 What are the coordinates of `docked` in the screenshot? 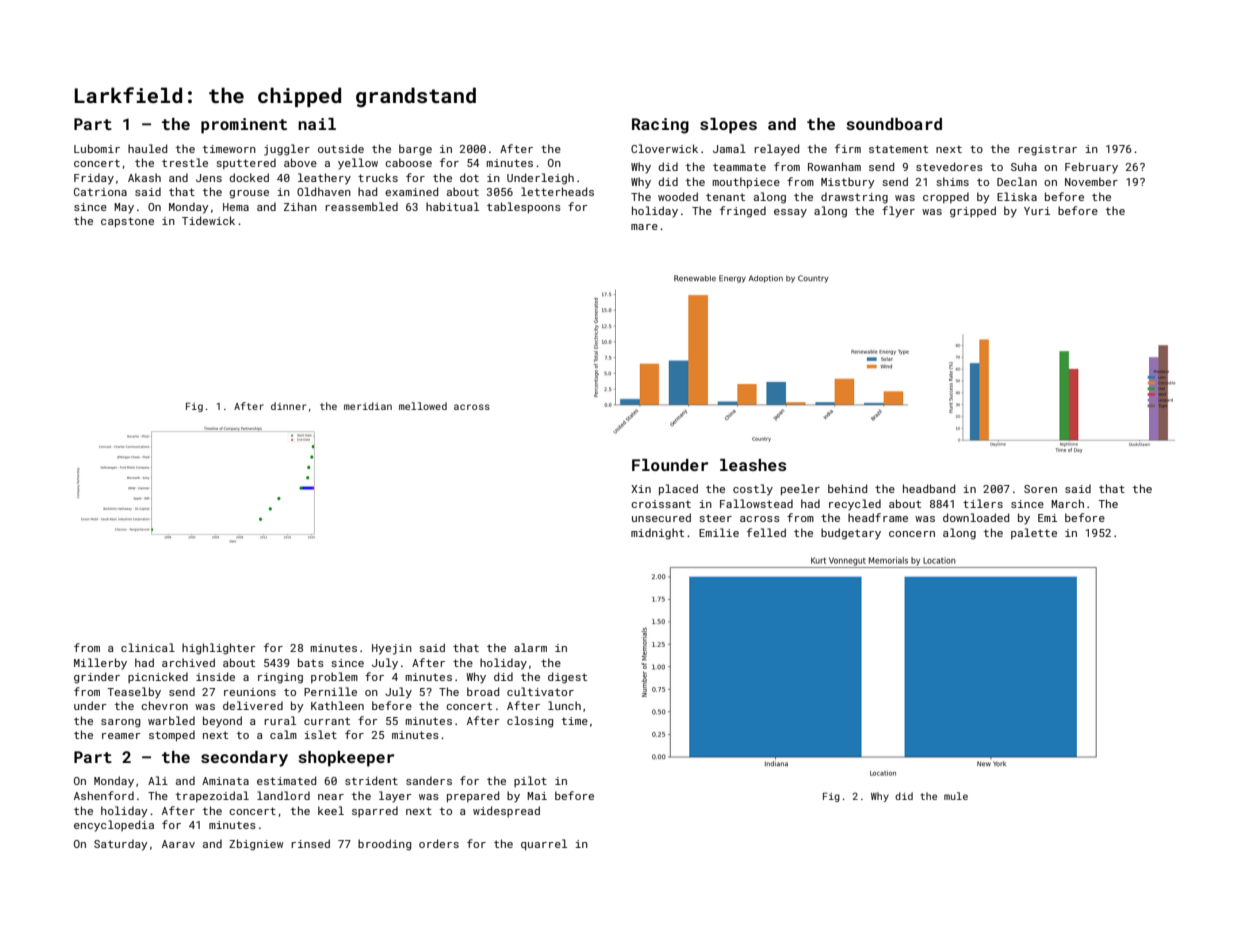 It's located at (249, 177).
